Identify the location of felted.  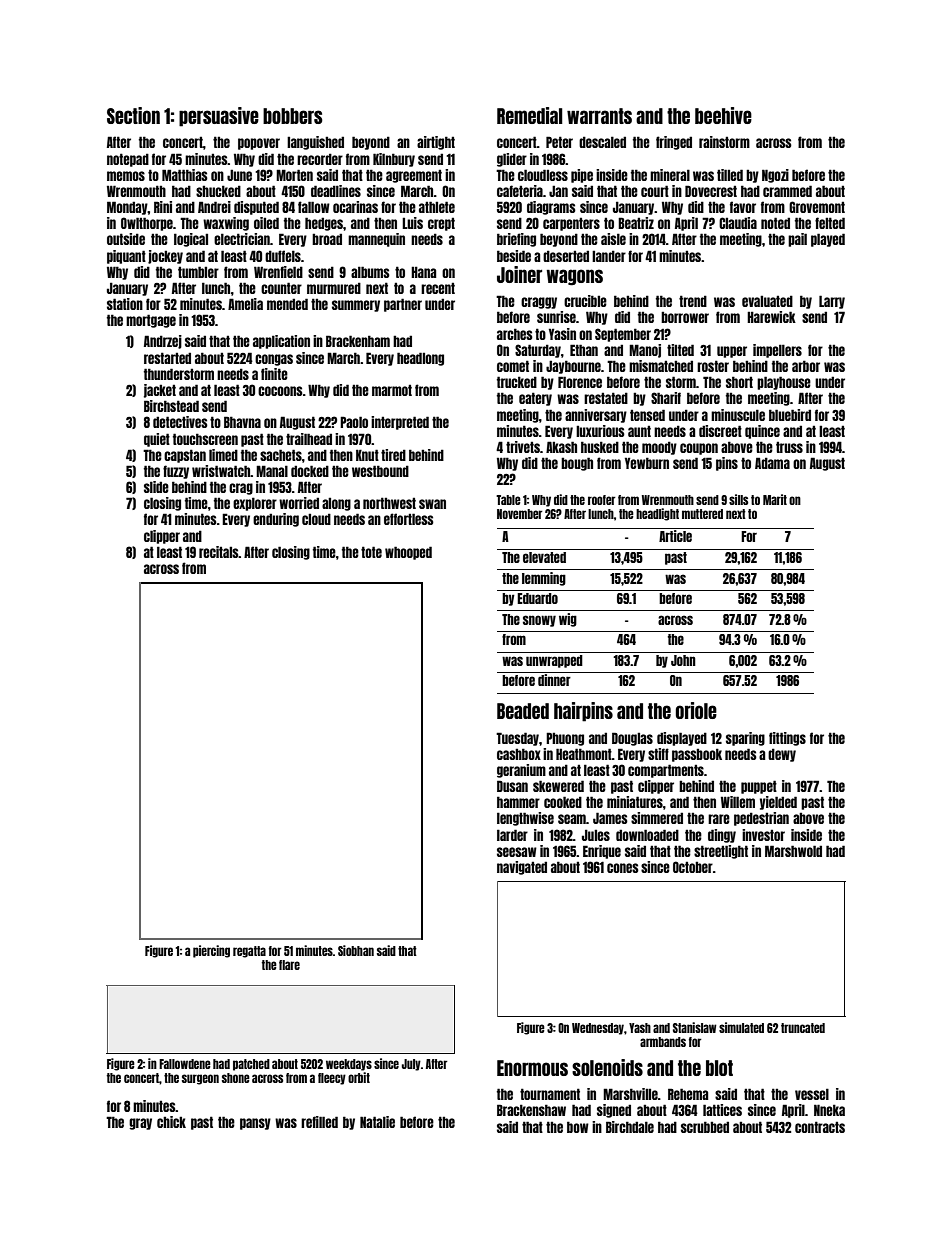
(830, 223).
